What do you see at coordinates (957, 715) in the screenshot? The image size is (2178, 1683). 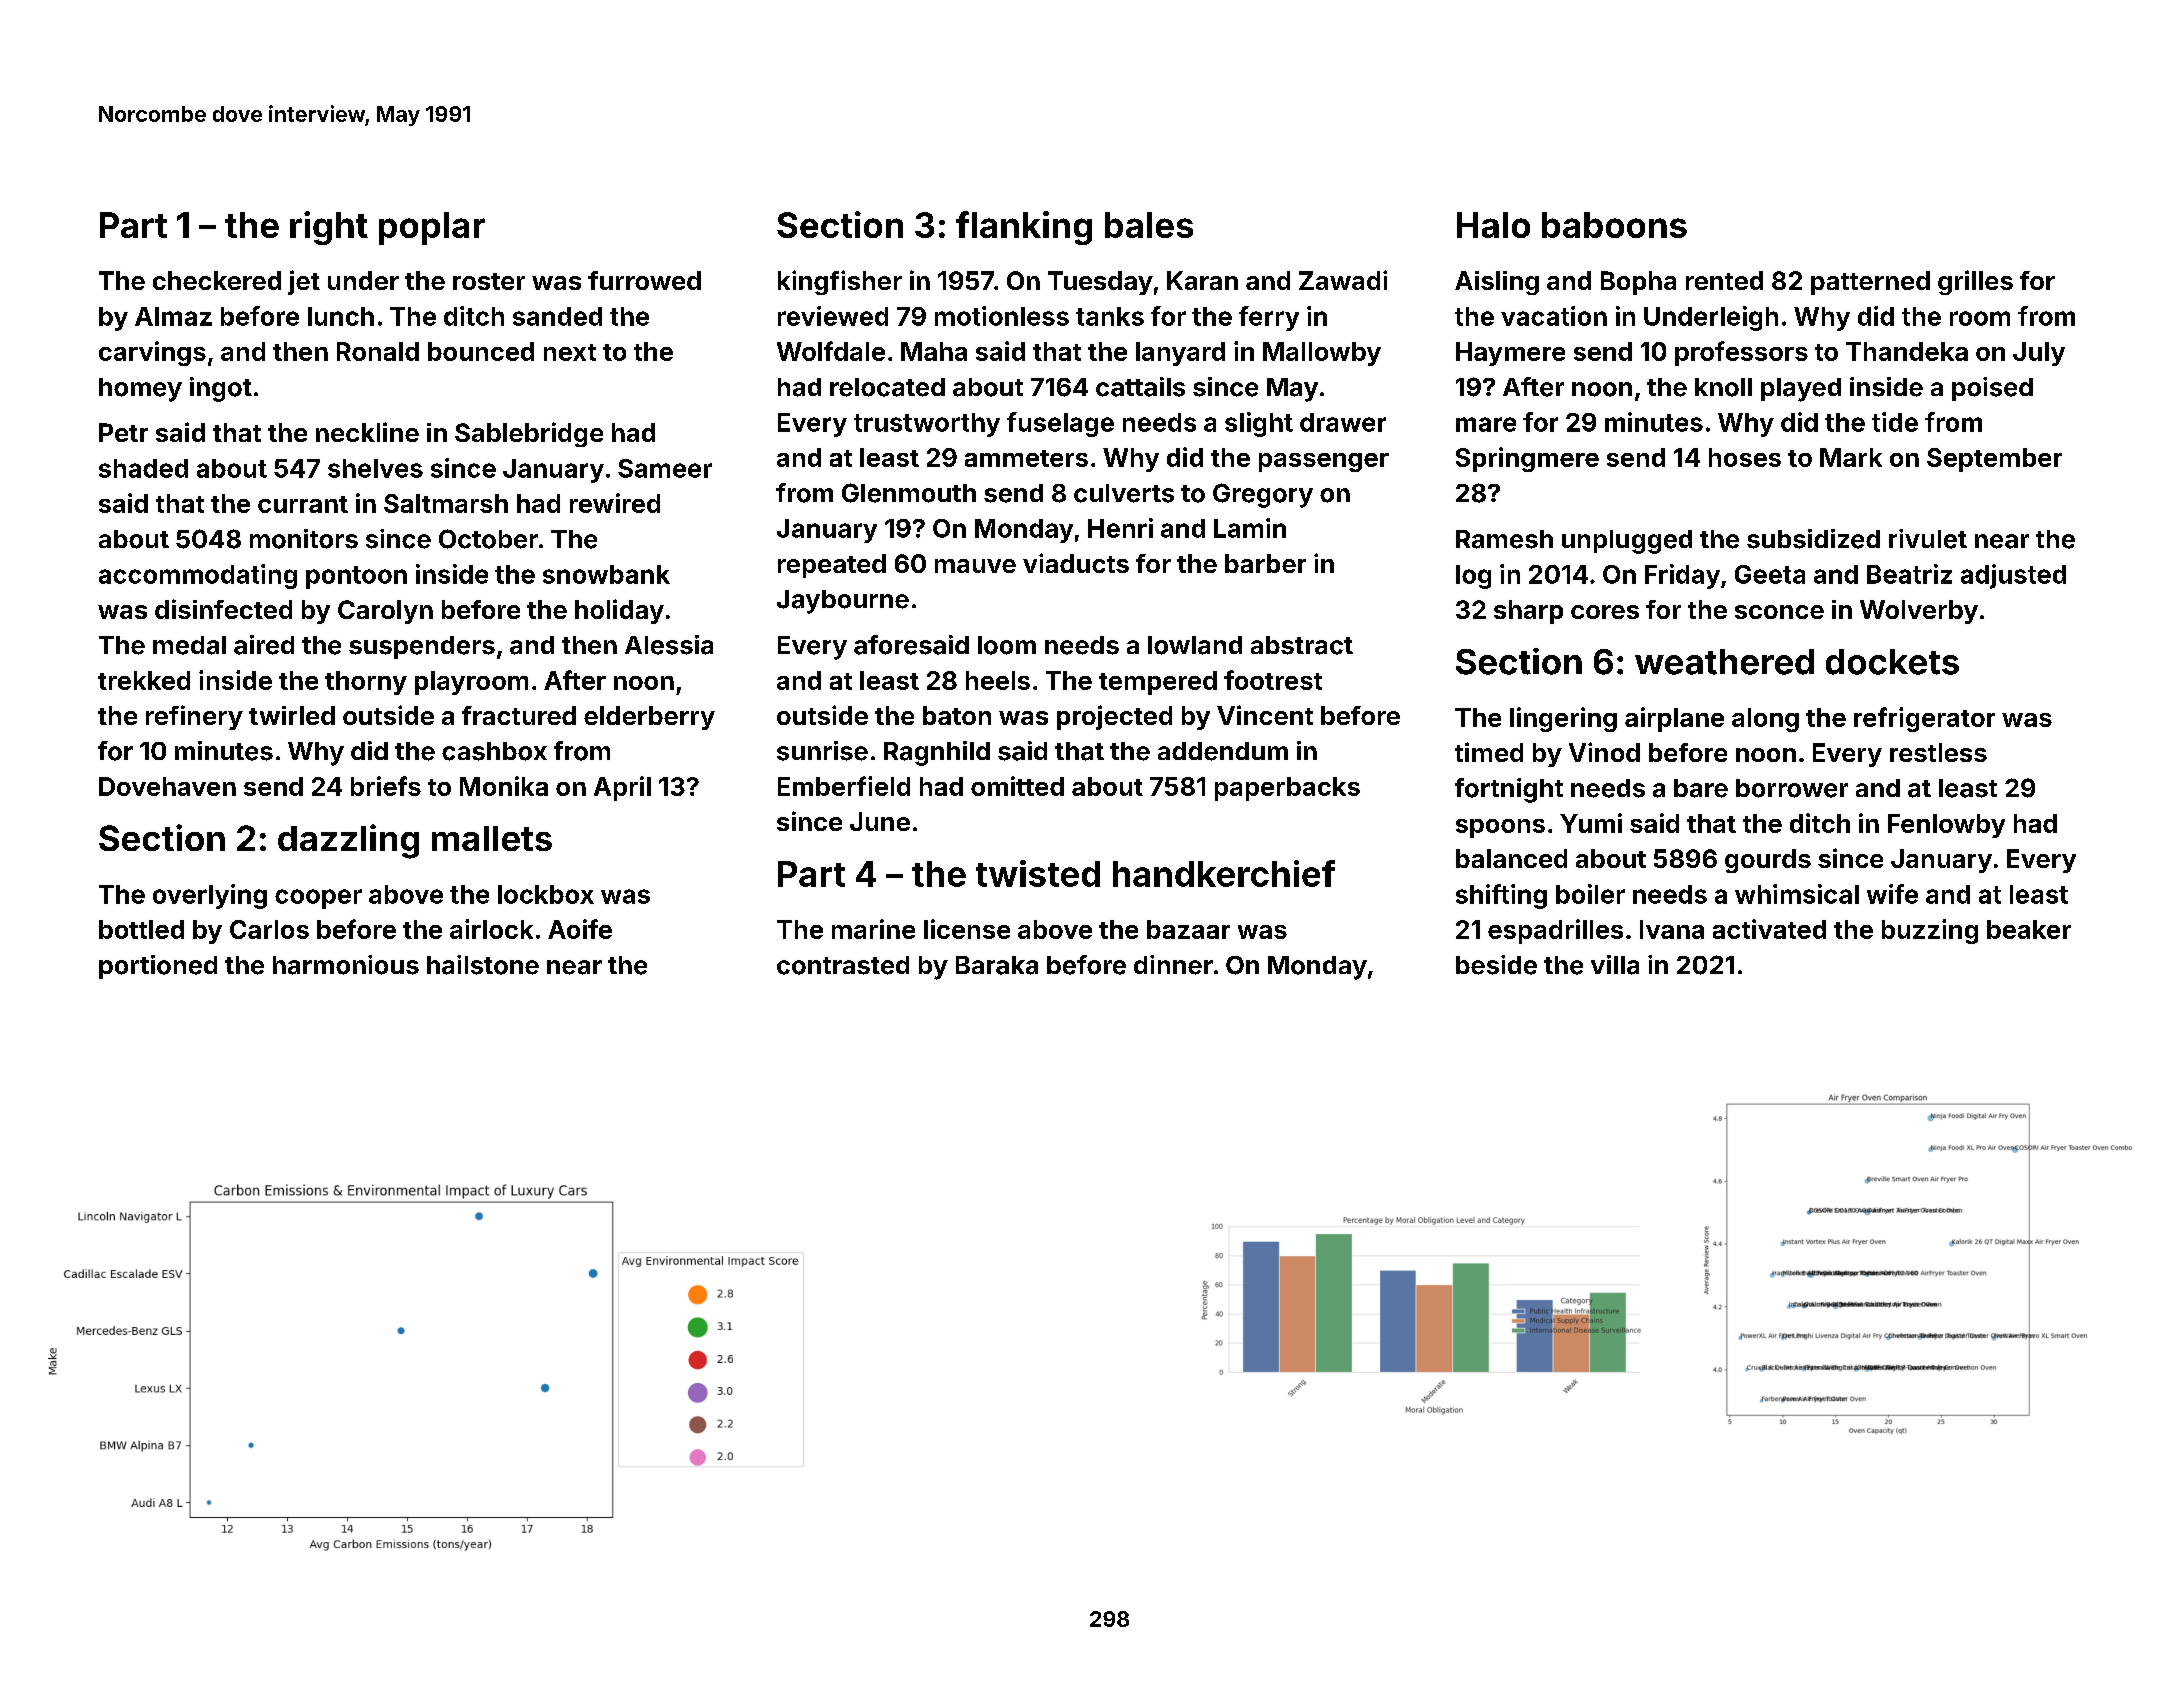 I see `baton` at bounding box center [957, 715].
